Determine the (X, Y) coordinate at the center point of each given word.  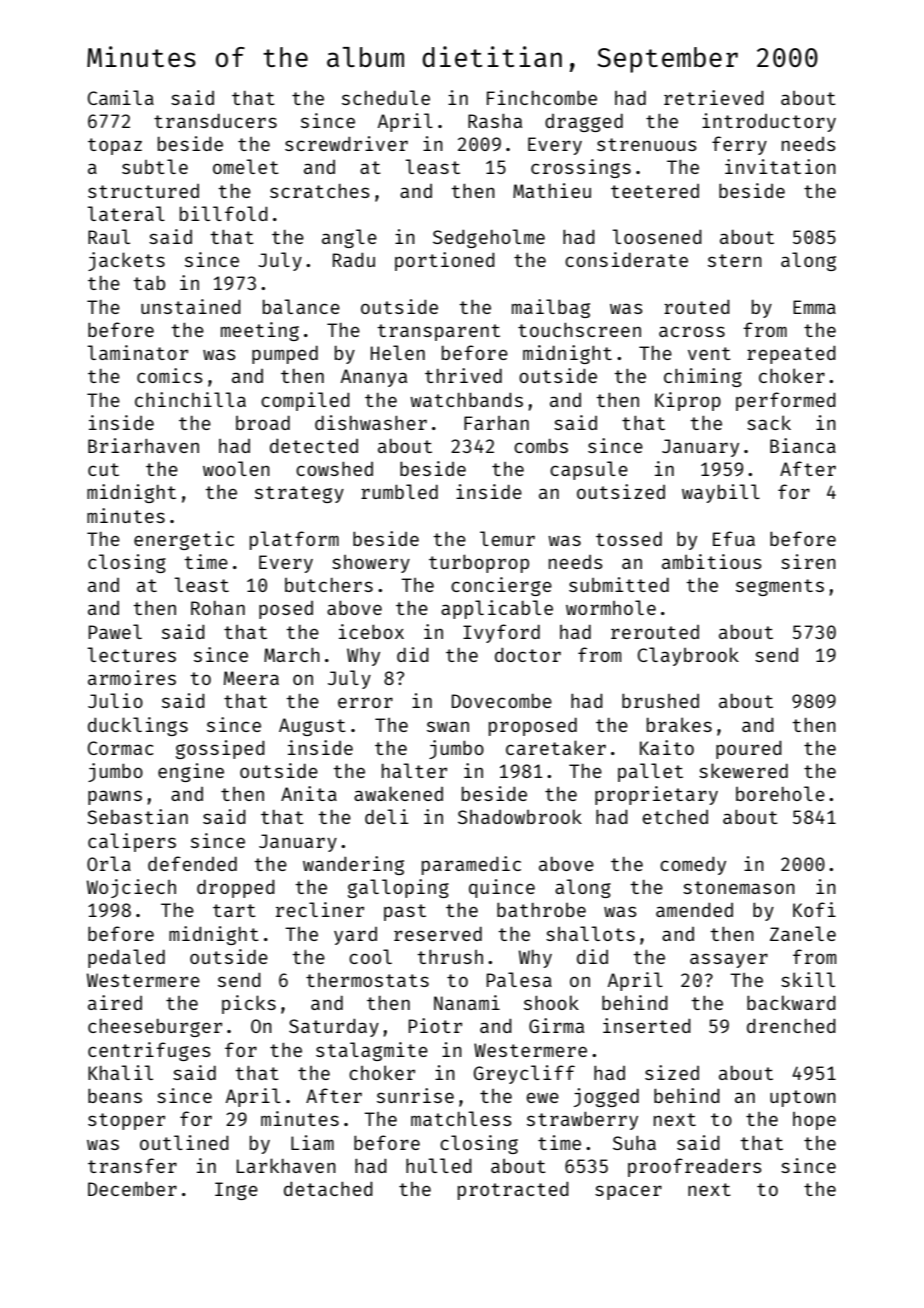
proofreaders (695, 1167)
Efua (734, 538)
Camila (121, 97)
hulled (439, 1165)
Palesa (519, 979)
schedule (386, 97)
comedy (693, 866)
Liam (312, 1142)
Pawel (115, 631)
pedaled (126, 958)
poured (749, 750)
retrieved (714, 97)
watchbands (466, 399)
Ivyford (501, 633)
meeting (260, 331)
